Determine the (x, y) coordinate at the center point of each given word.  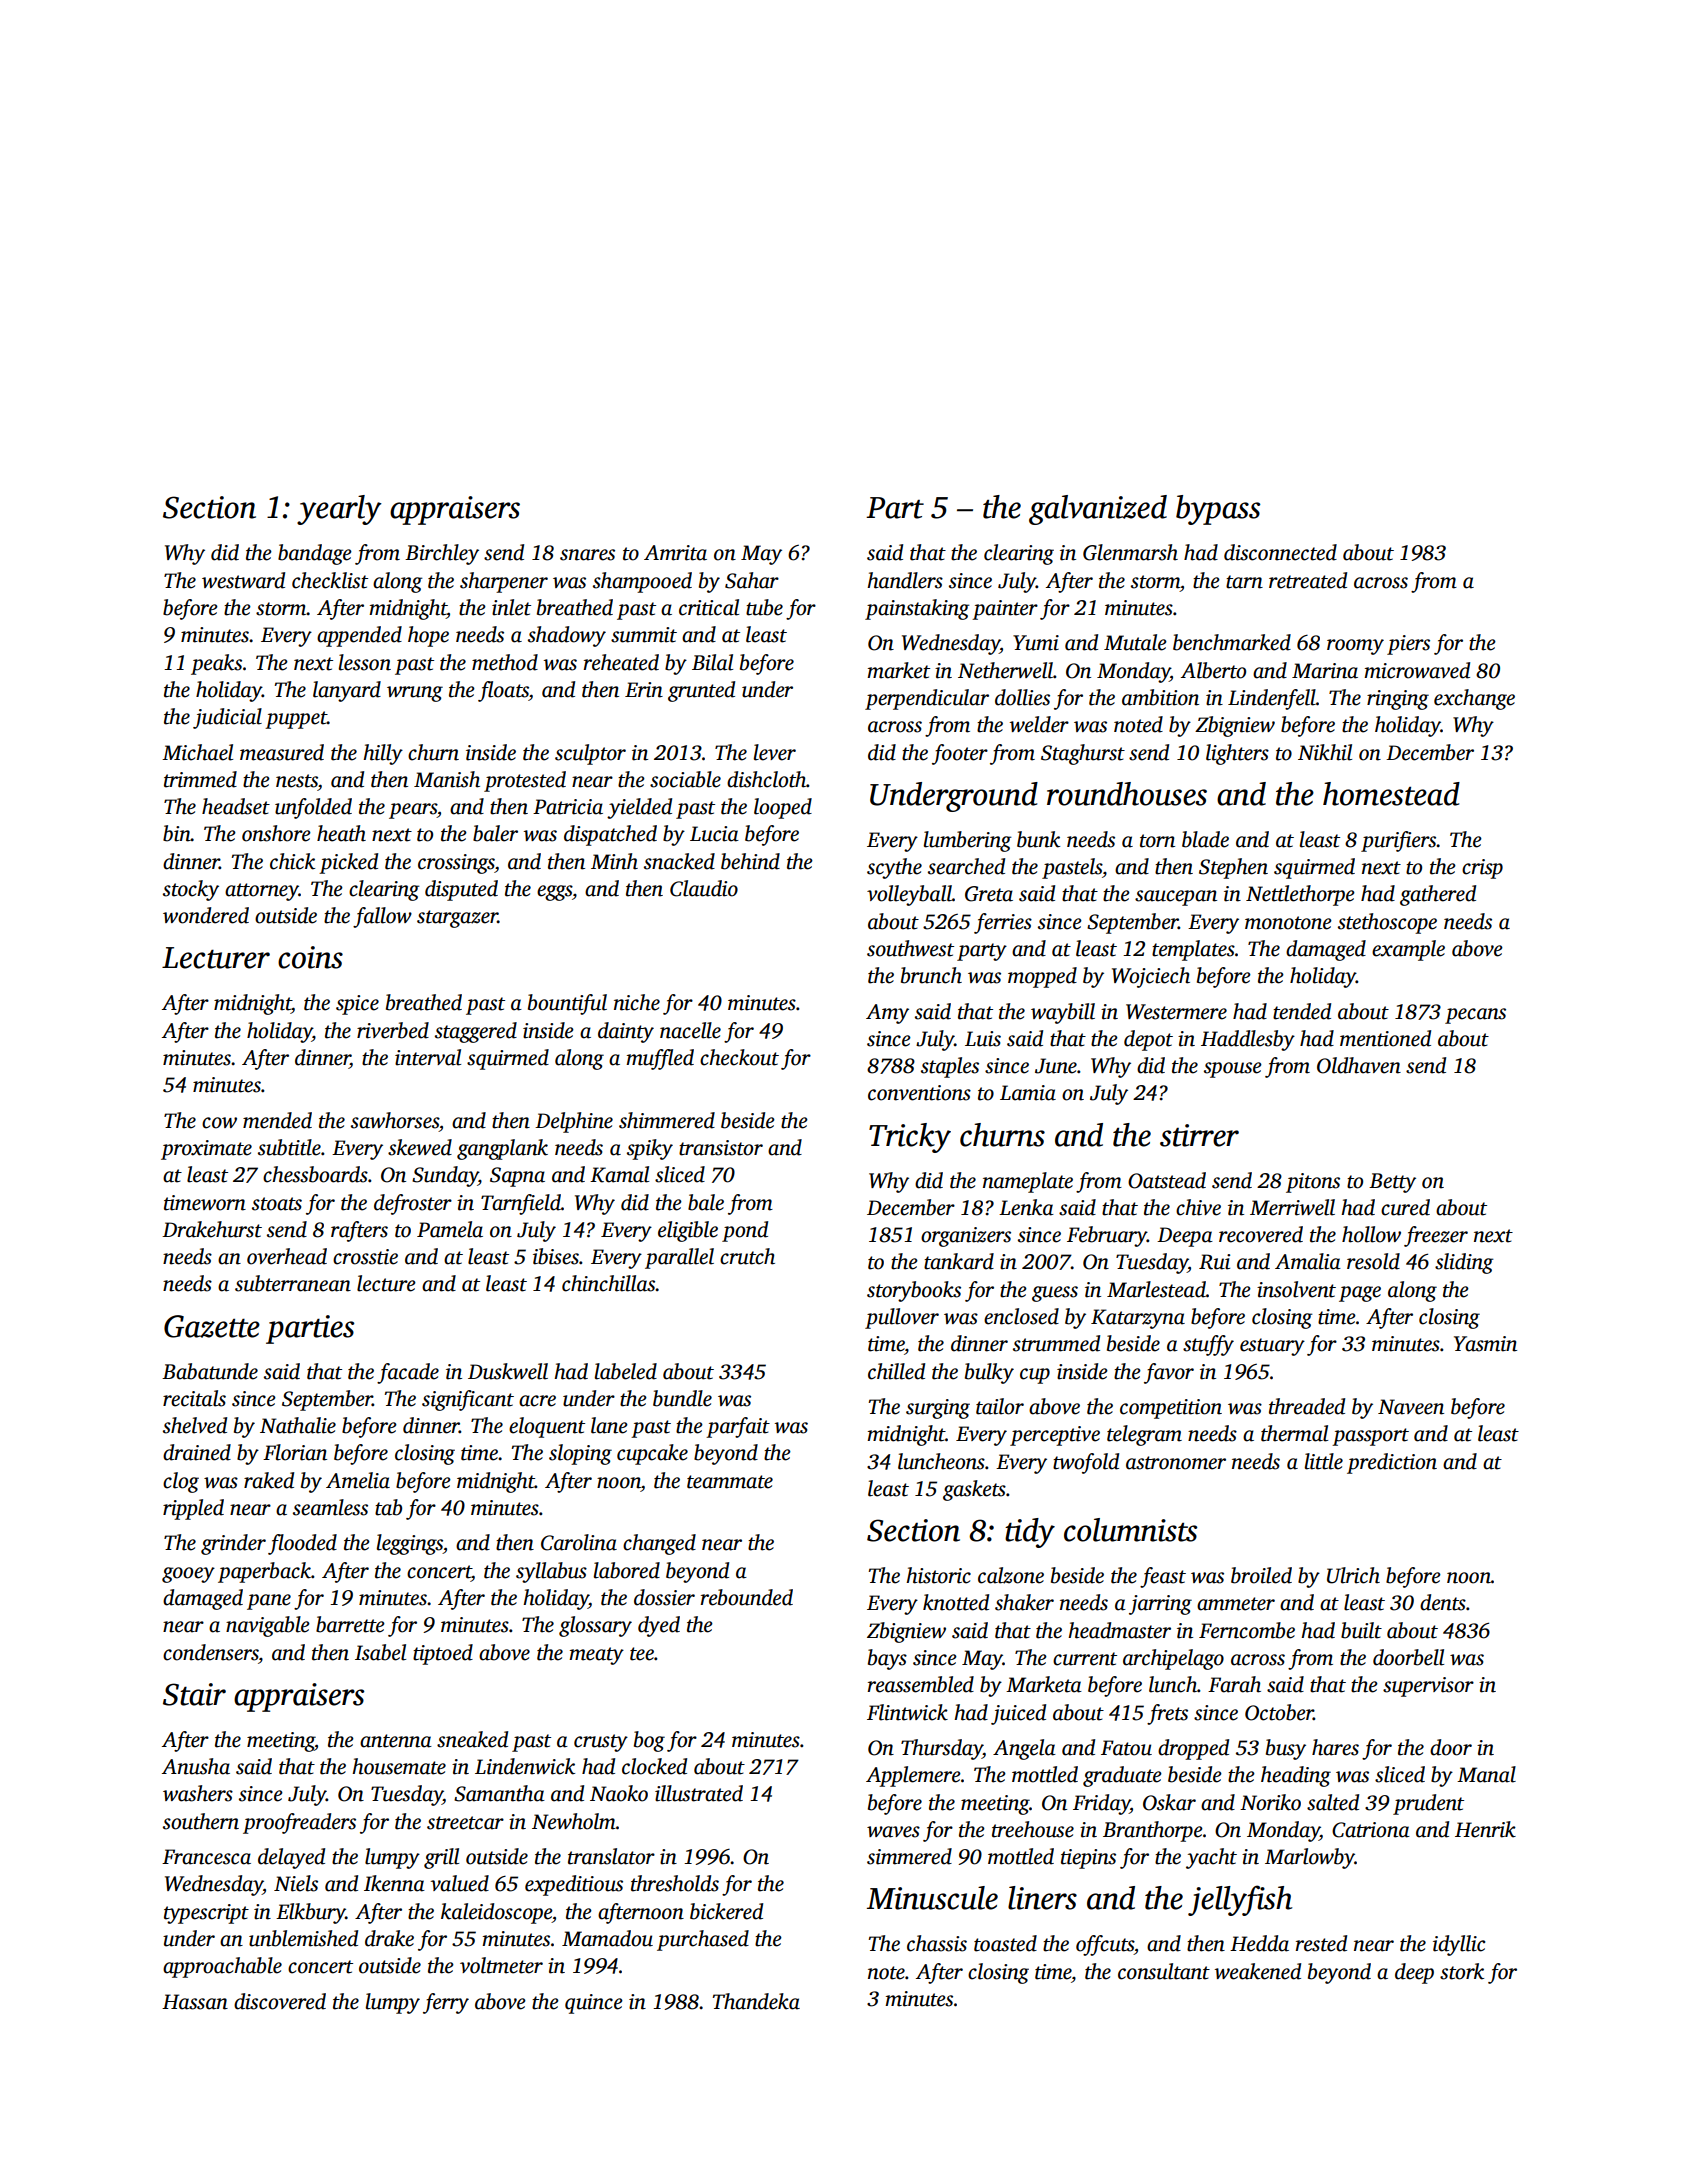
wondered (206, 915)
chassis (937, 1943)
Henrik (1485, 1829)
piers (1408, 645)
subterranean (293, 1283)
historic (938, 1575)
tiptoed (443, 1654)
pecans (1475, 1016)
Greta (989, 894)
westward (243, 580)
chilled (896, 1371)
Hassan (195, 2002)
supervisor (1428, 1687)
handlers (905, 580)
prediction (1392, 1463)
